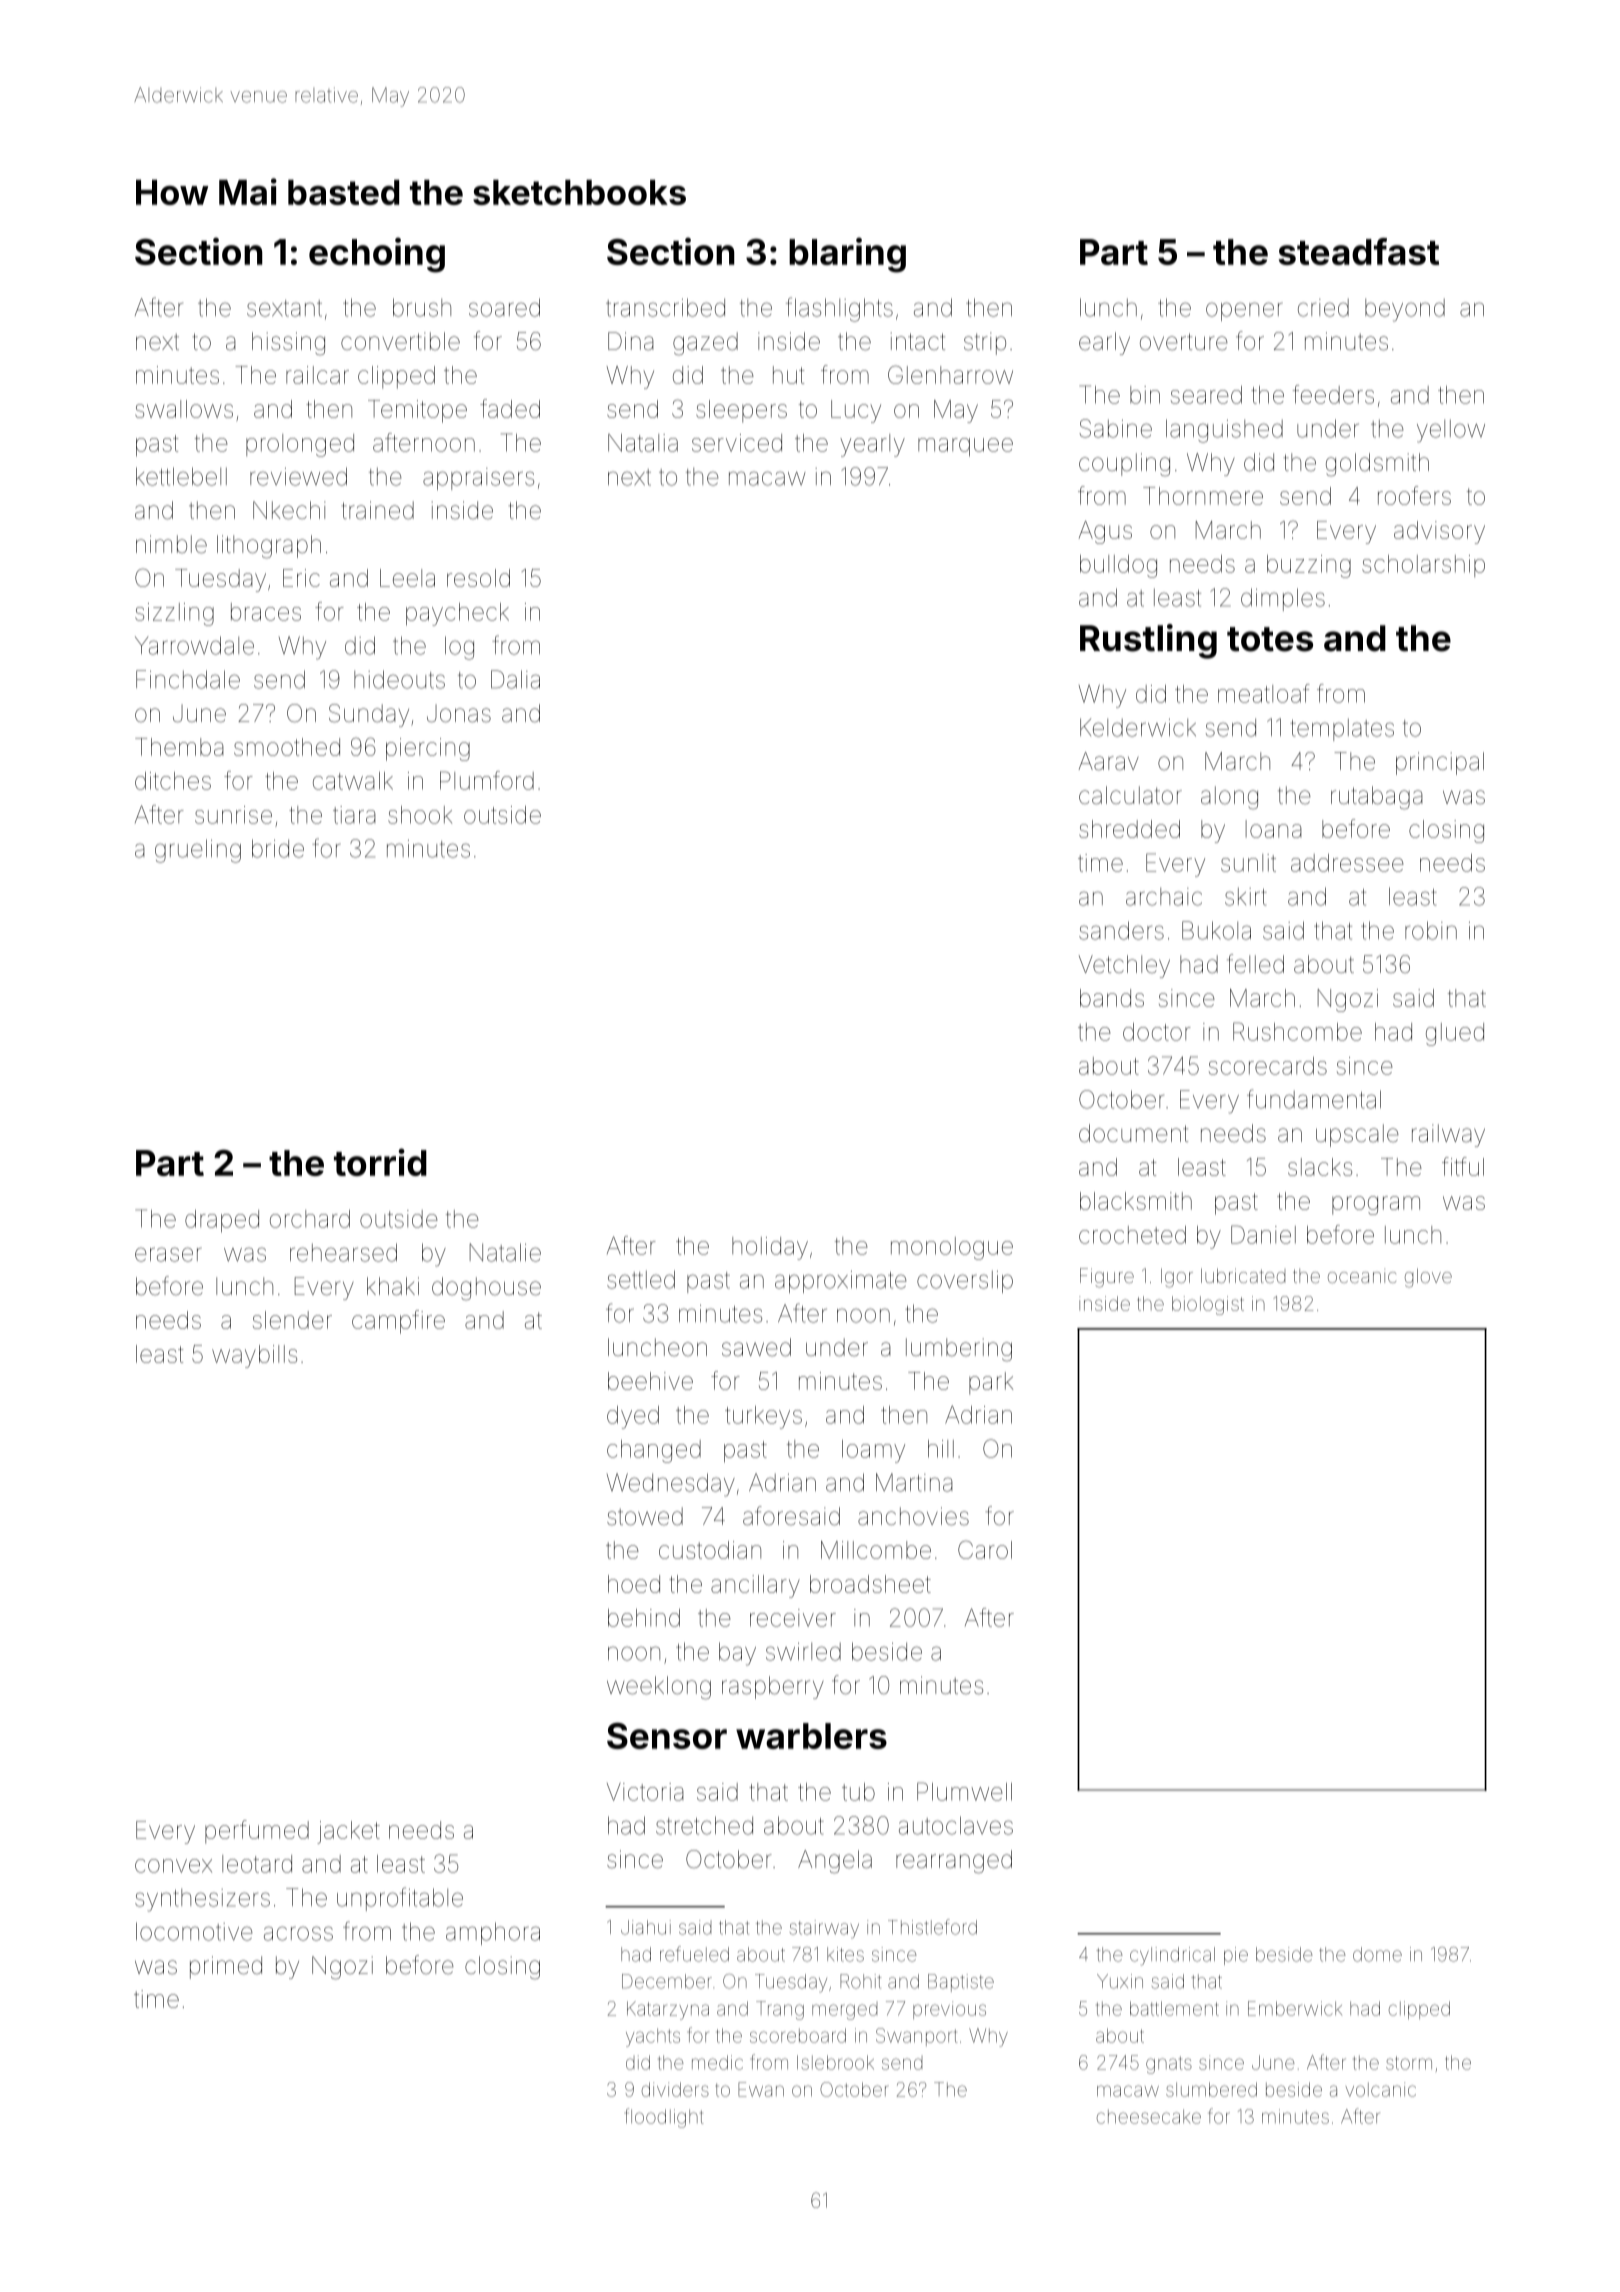  What do you see at coordinates (284, 308) in the image?
I see `sextant` at bounding box center [284, 308].
